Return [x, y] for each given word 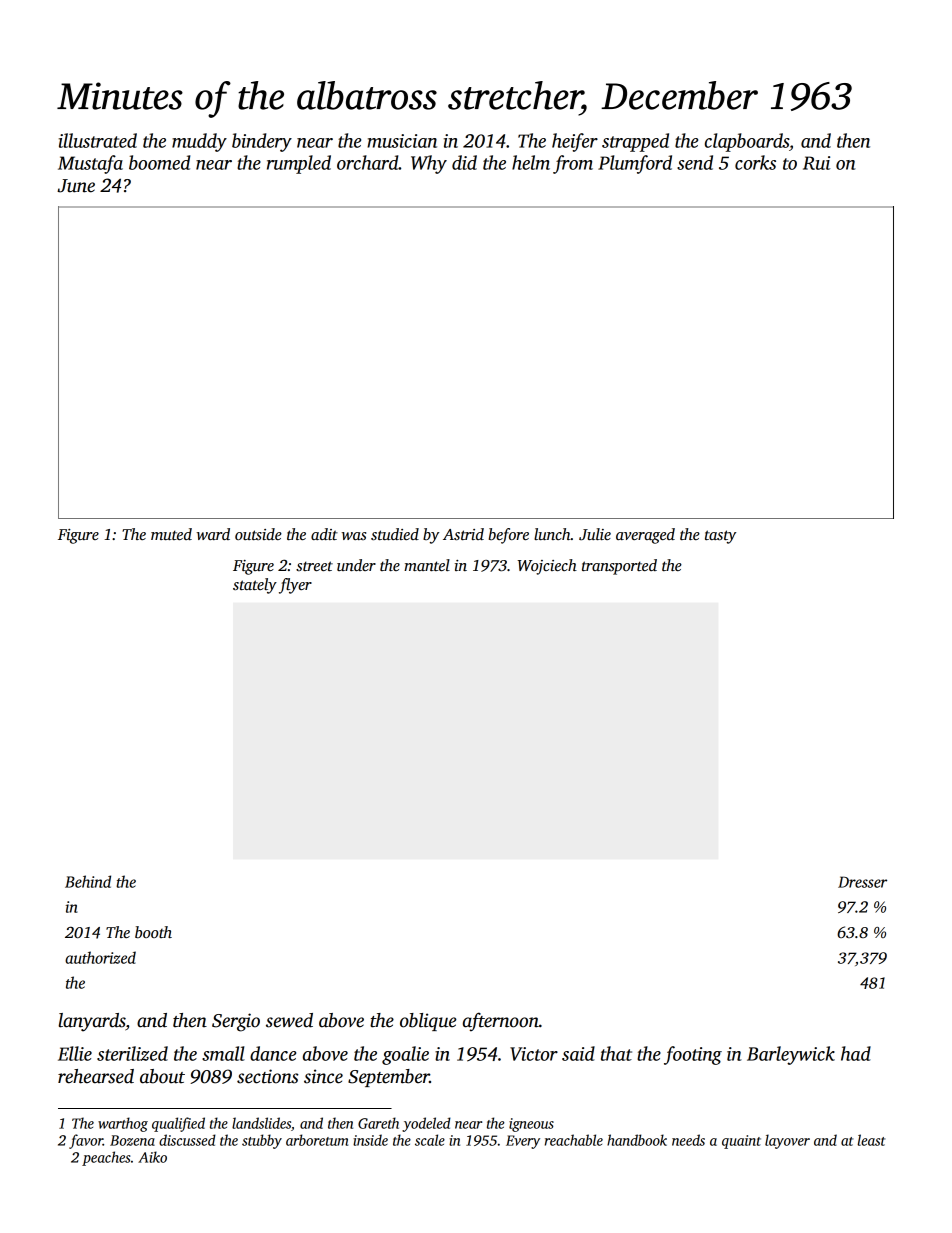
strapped [635, 142]
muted [171, 534]
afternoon [501, 1021]
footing [693, 1055]
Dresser [862, 882]
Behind [88, 881]
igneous [531, 1125]
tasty [720, 537]
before [509, 536]
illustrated [98, 140]
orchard [368, 162]
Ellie [75, 1053]
